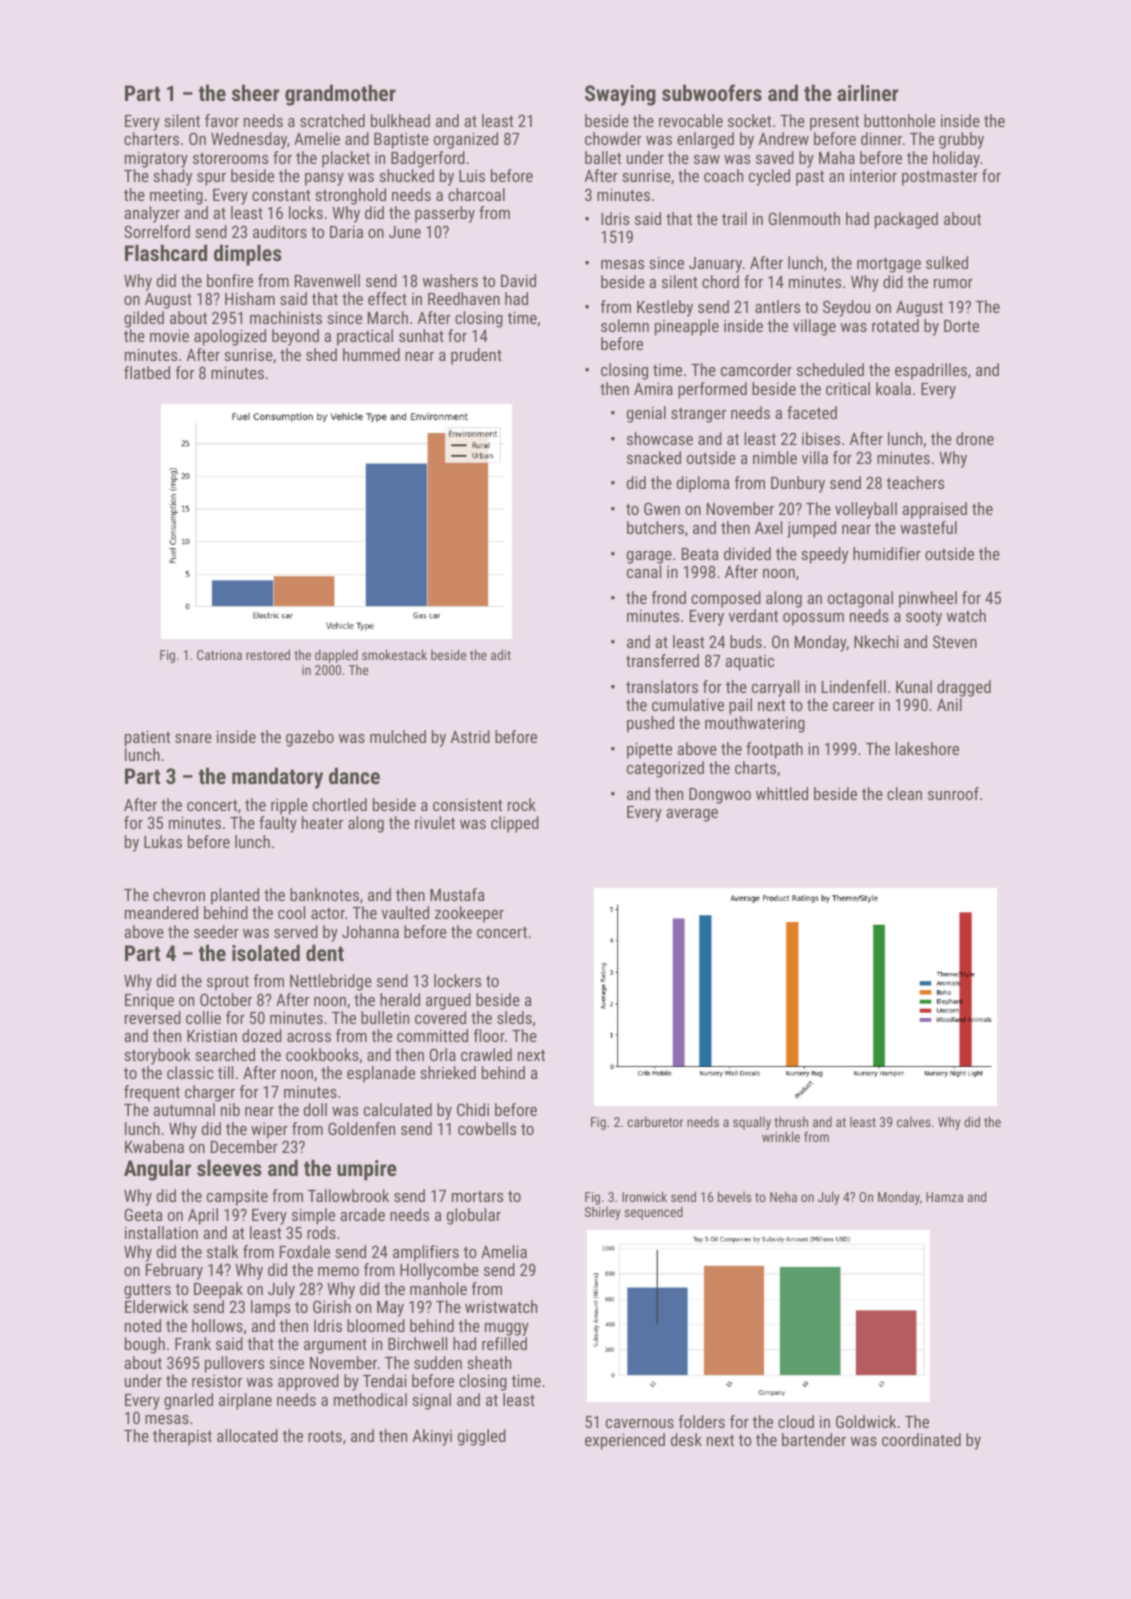 The width and height of the document is (1131, 1599). Describe the element at coordinates (914, 1121) in the document. I see `calves` at that location.
